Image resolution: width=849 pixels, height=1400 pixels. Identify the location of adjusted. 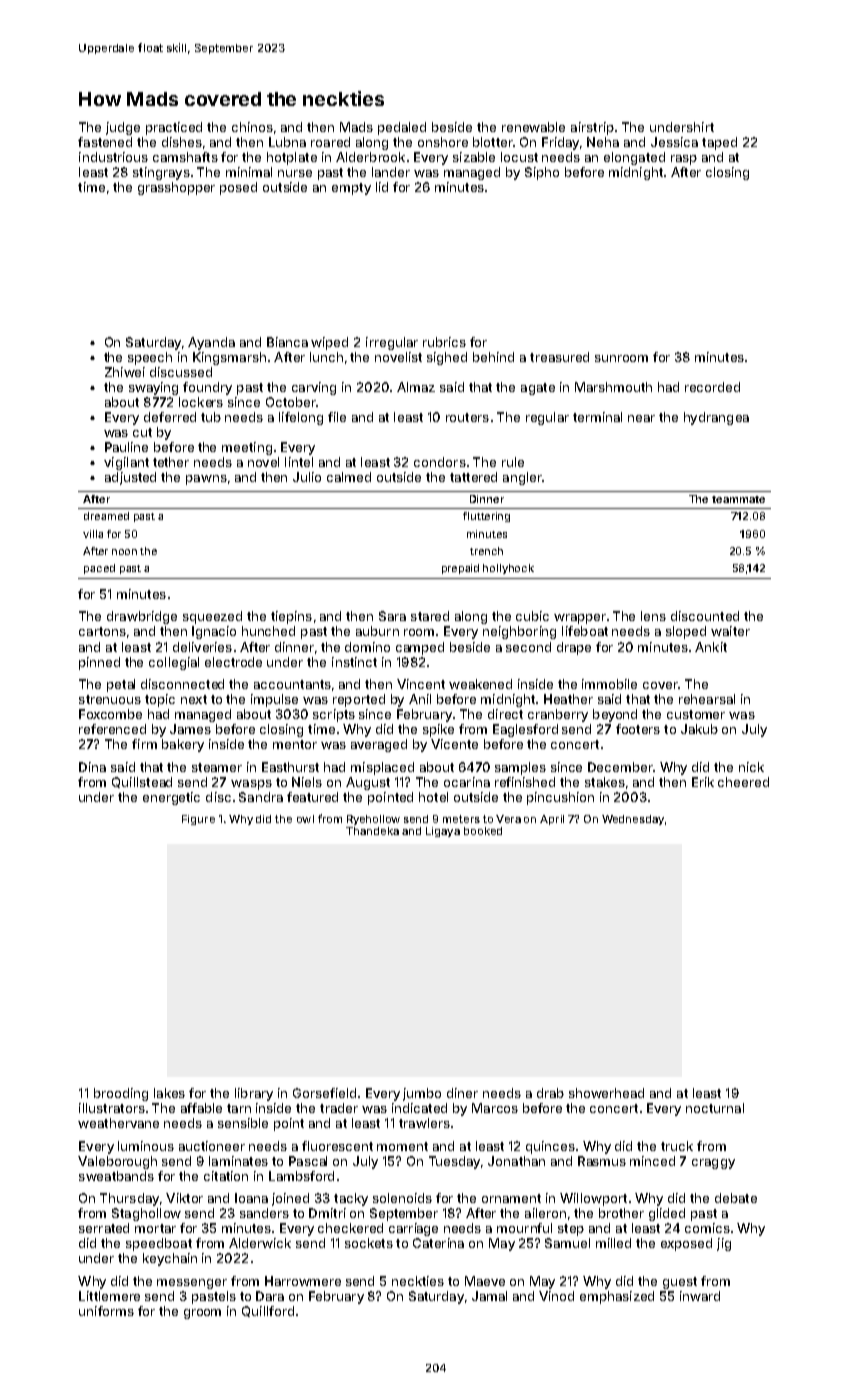
(130, 478).
